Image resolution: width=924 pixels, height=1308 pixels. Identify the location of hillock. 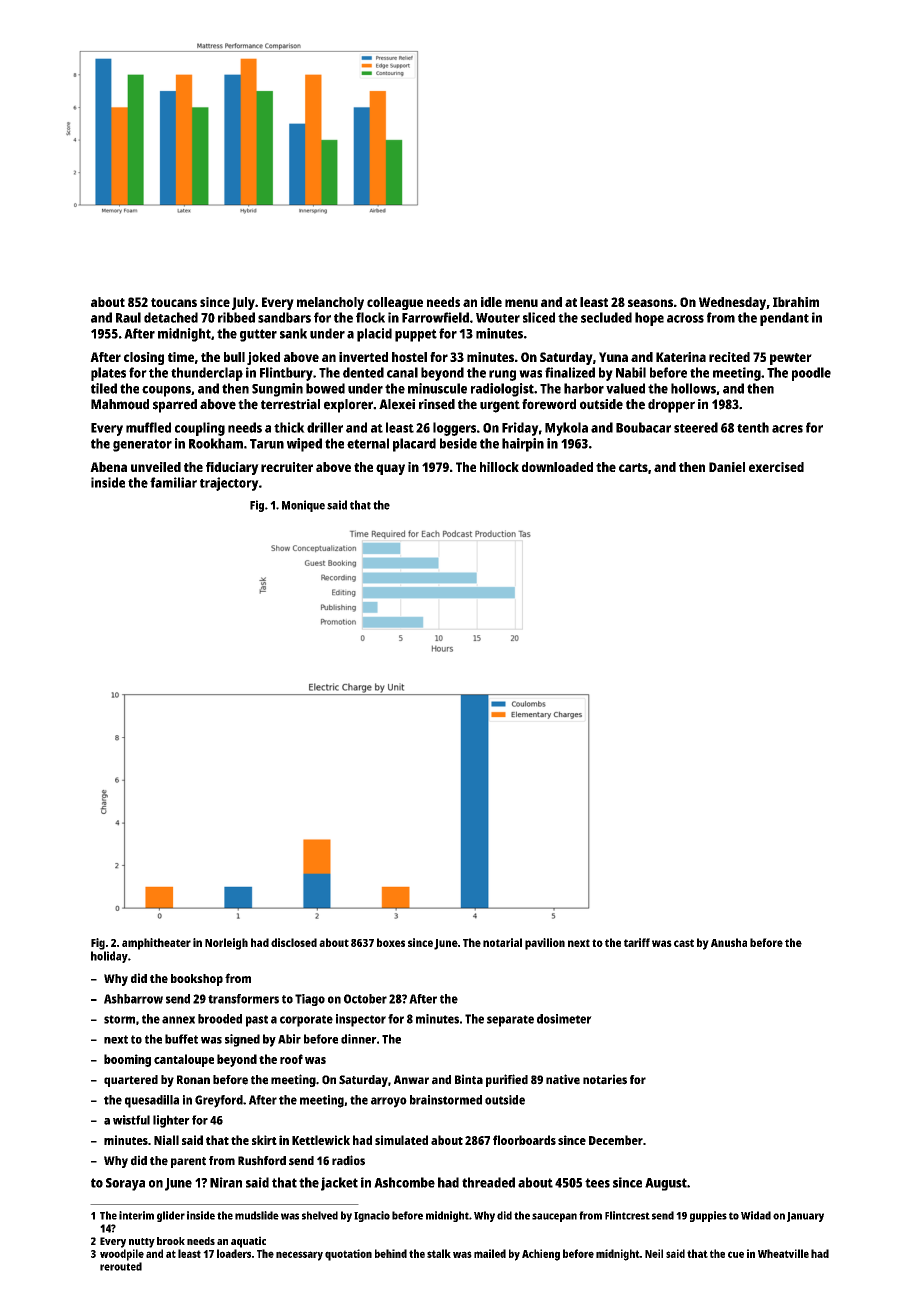
(499, 467).
